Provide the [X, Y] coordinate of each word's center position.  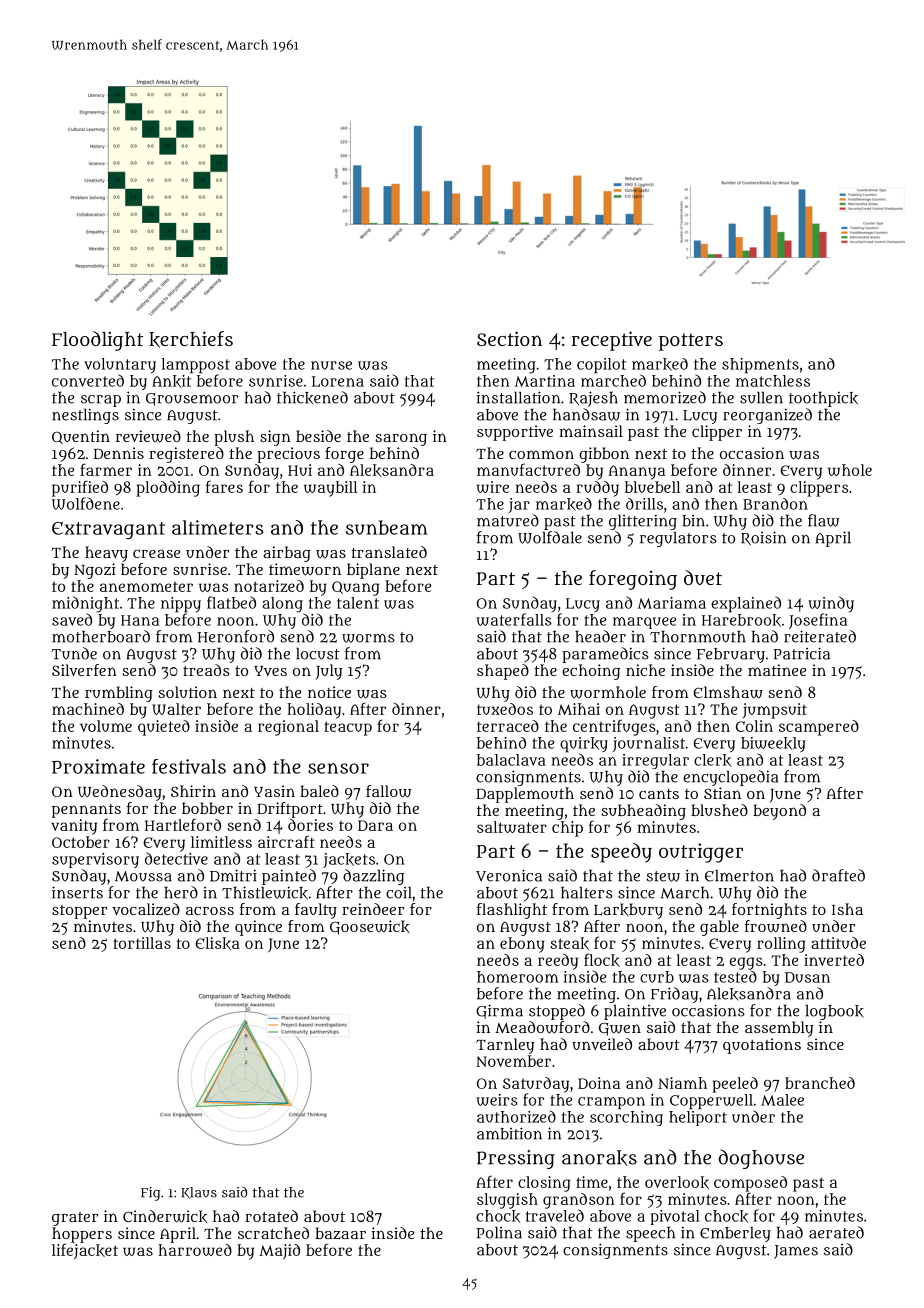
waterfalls [514, 619]
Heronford [236, 636]
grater [75, 1219]
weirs [497, 1100]
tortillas [142, 943]
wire [493, 487]
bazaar [340, 1233]
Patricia [802, 653]
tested [735, 976]
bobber [207, 808]
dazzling [374, 877]
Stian [722, 793]
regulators [678, 539]
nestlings [85, 416]
